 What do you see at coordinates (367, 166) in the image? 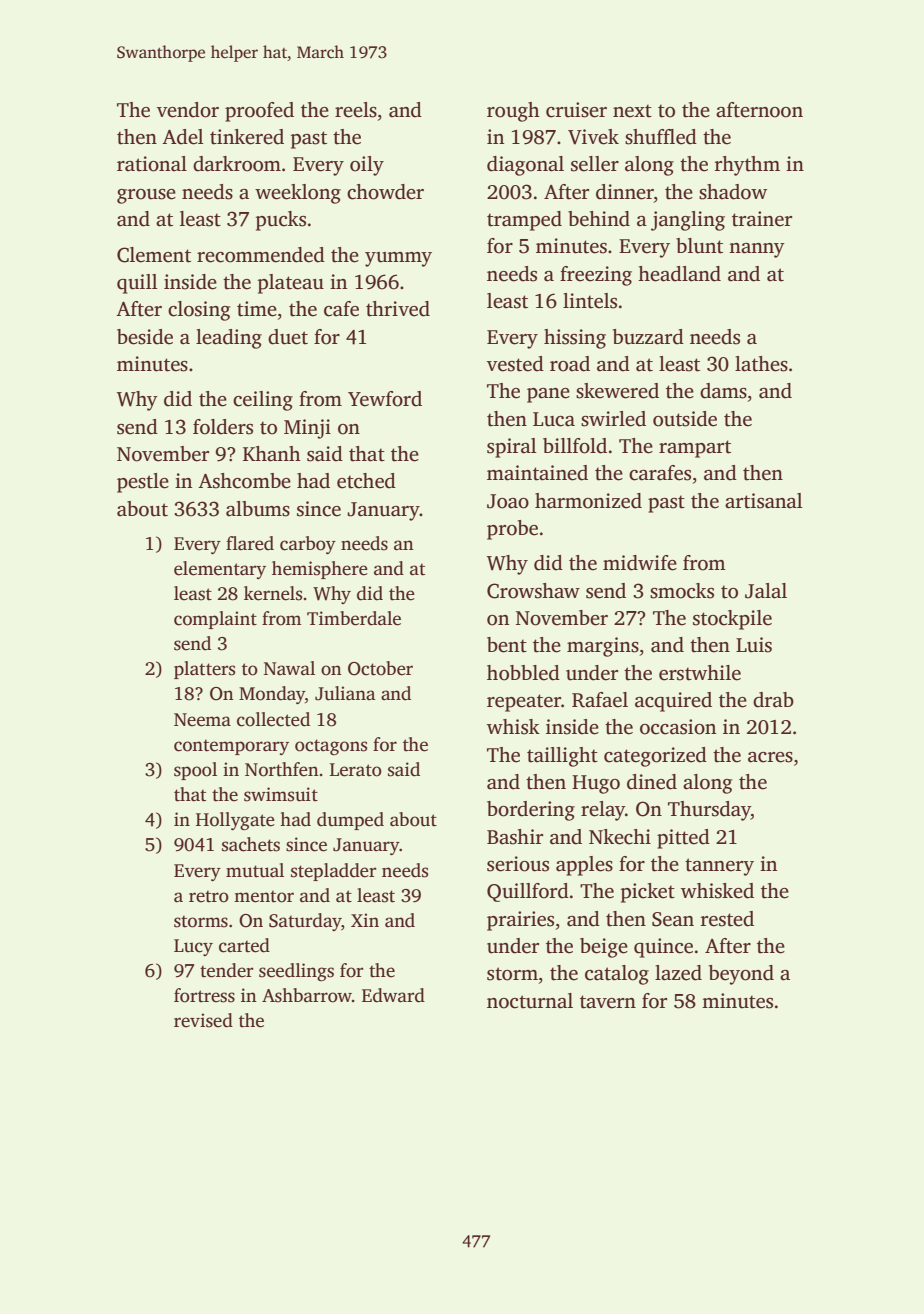
I see `oily` at bounding box center [367, 166].
